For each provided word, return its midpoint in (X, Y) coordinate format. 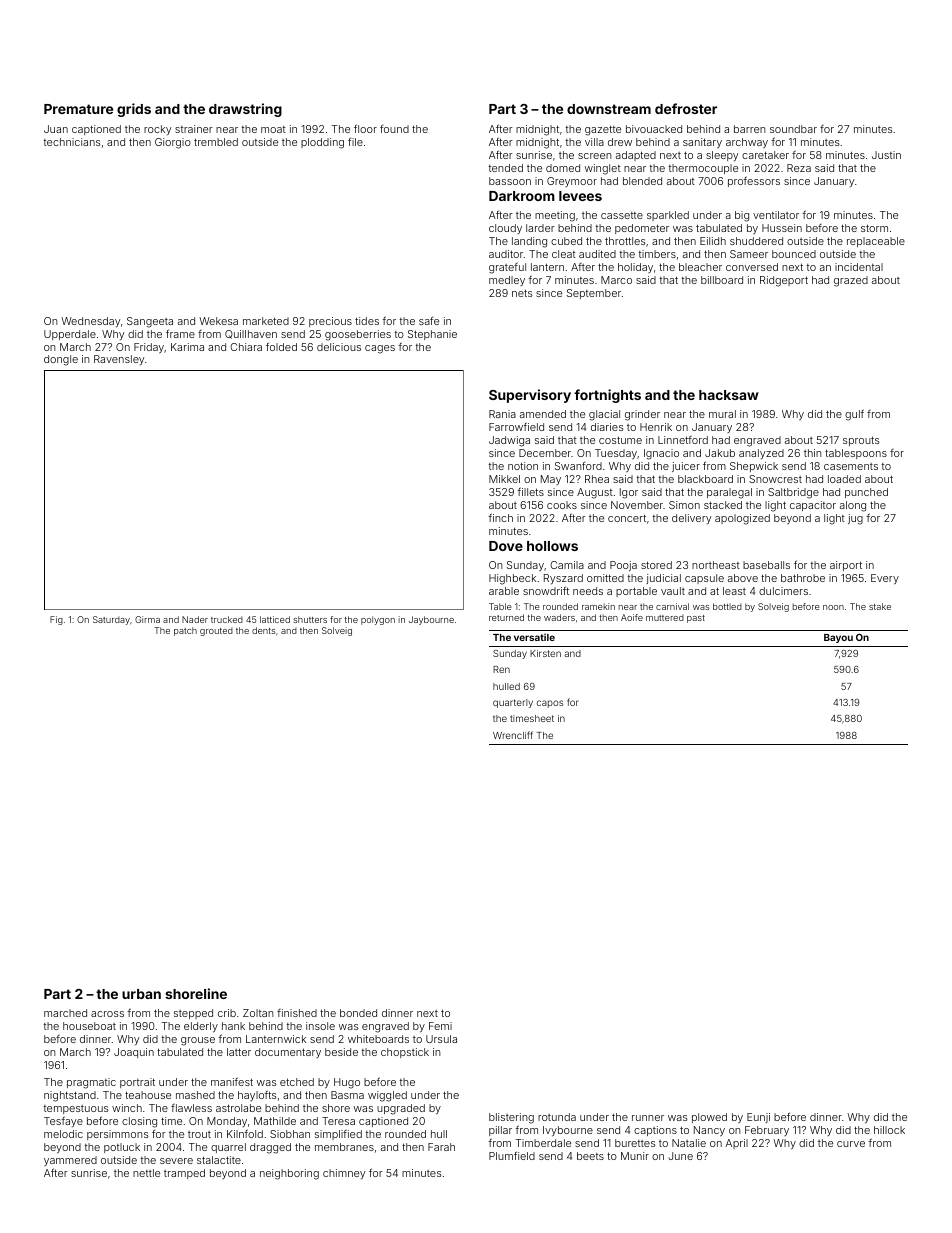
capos (550, 704)
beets (590, 1156)
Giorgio (173, 143)
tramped (184, 1174)
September (594, 294)
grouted (216, 632)
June (680, 1156)
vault (673, 591)
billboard (722, 280)
